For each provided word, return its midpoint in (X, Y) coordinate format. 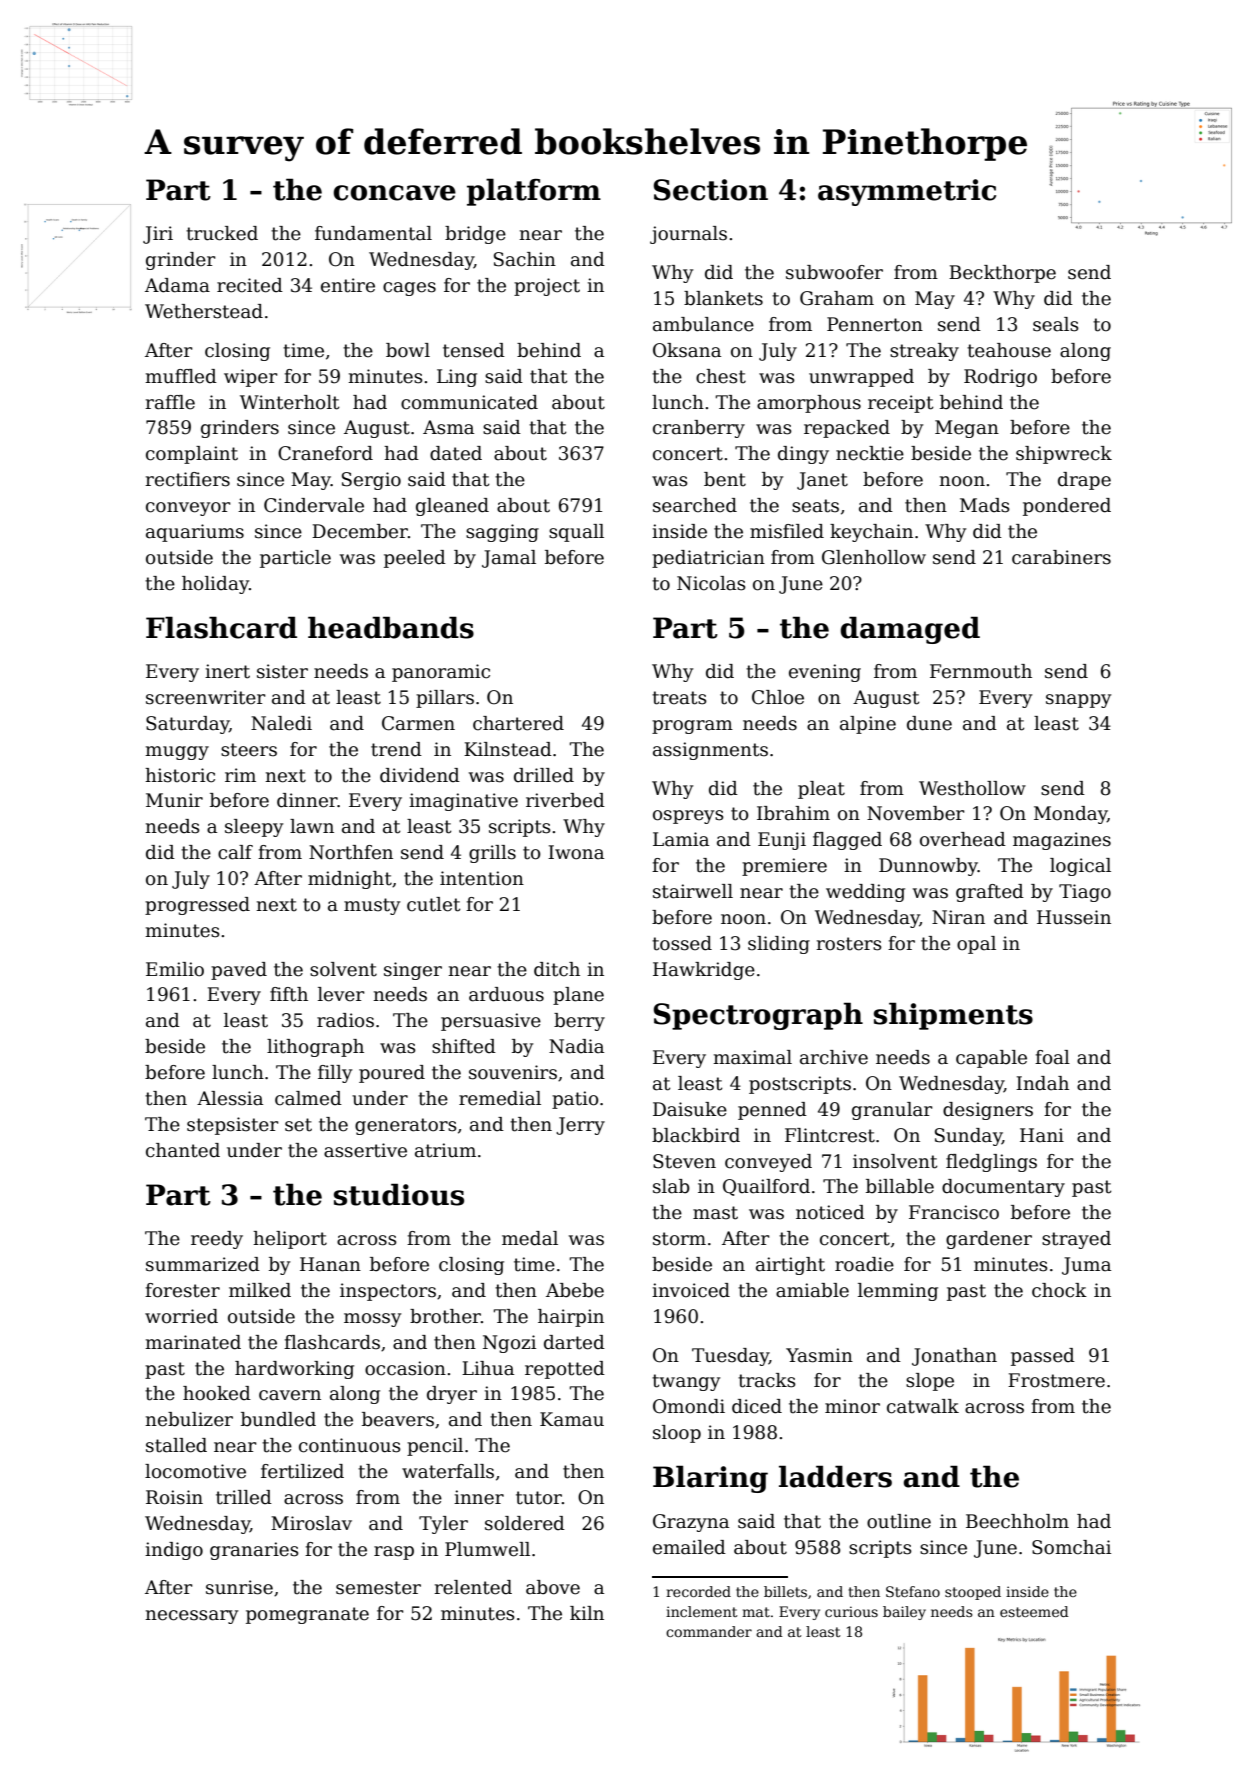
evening (825, 673)
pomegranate (307, 1615)
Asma (448, 427)
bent (725, 479)
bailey (904, 1613)
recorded (698, 1591)
